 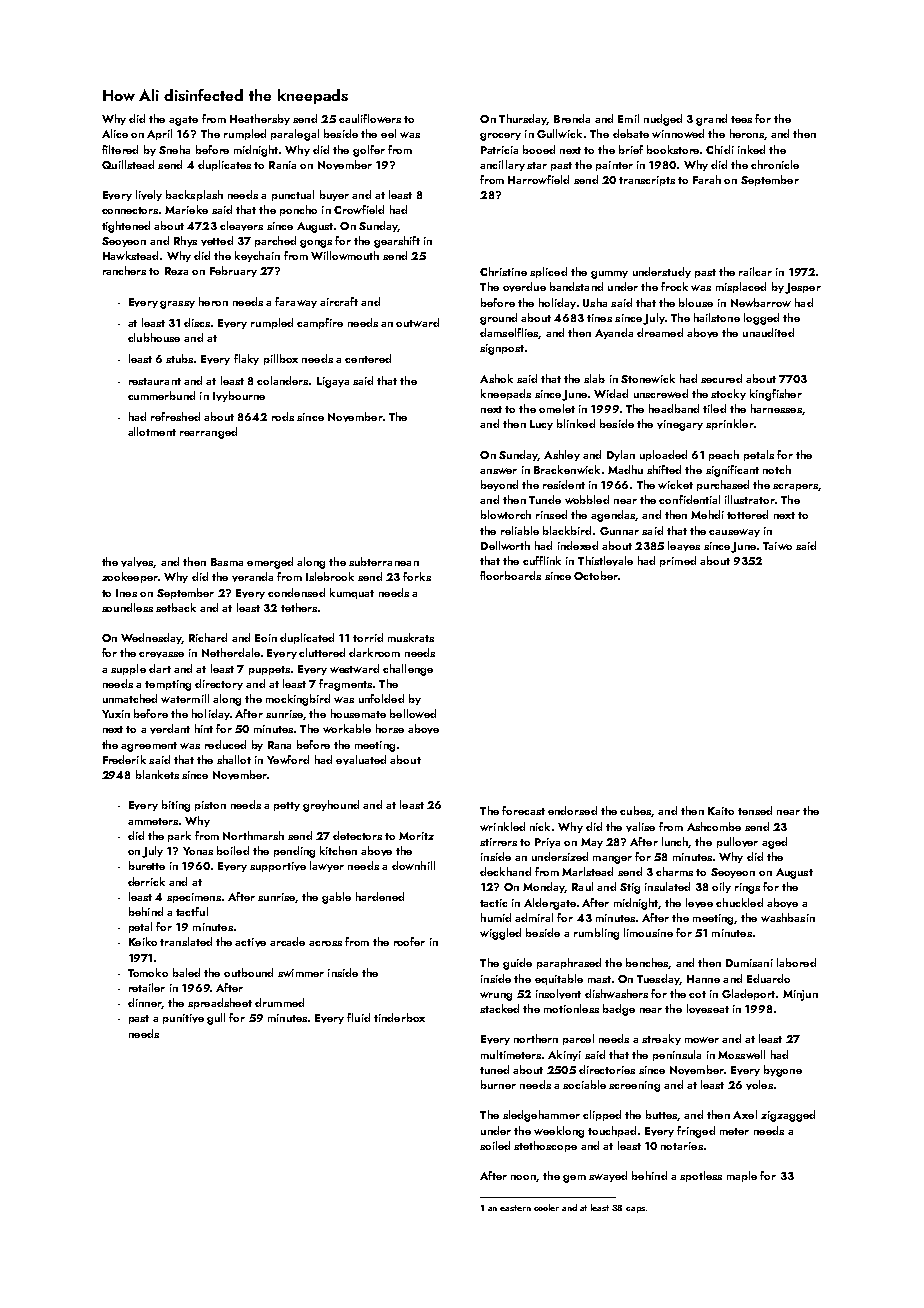 What do you see at coordinates (545, 1146) in the image?
I see `stethoscope` at bounding box center [545, 1146].
